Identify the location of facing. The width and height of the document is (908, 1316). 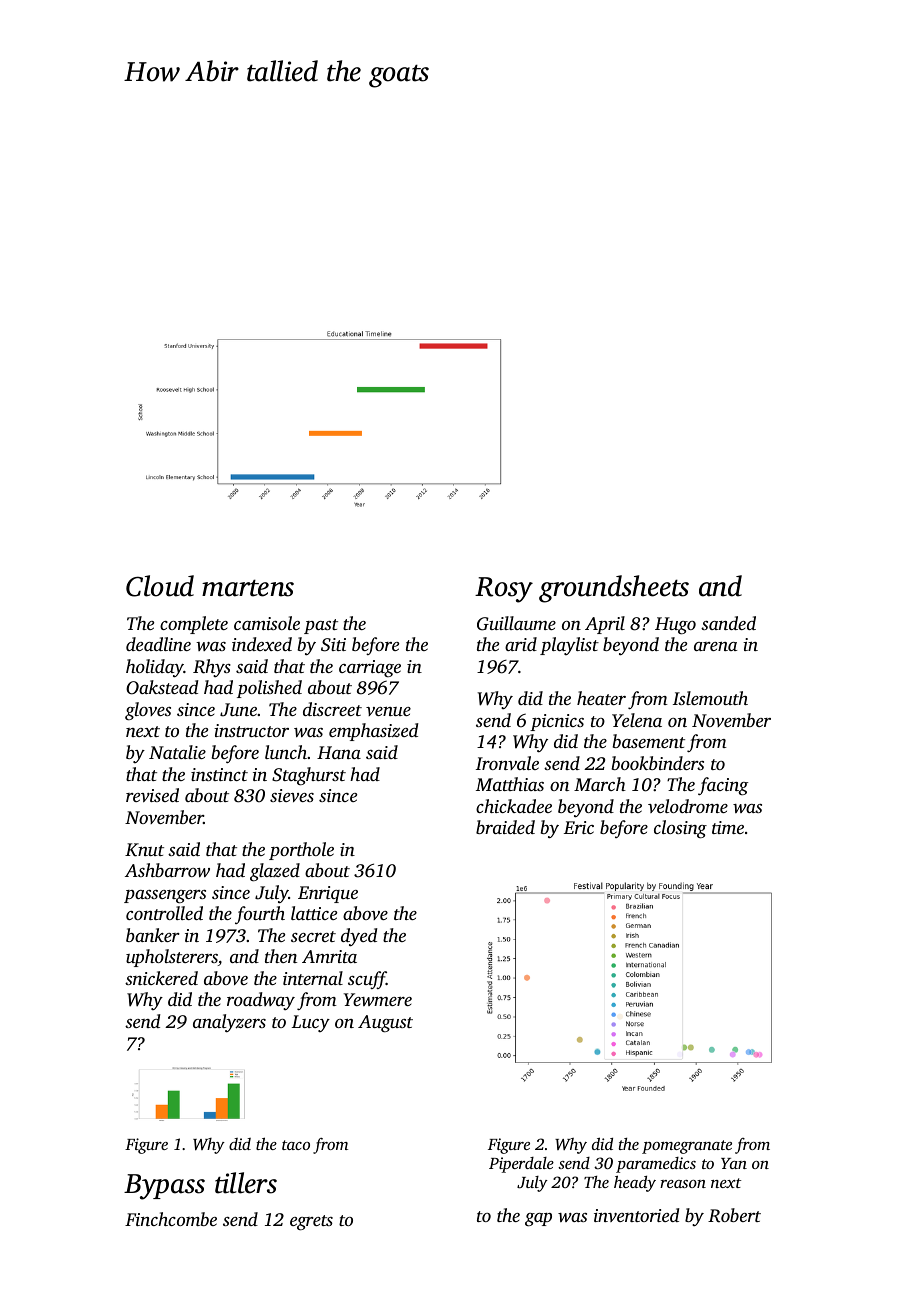
(723, 786).
